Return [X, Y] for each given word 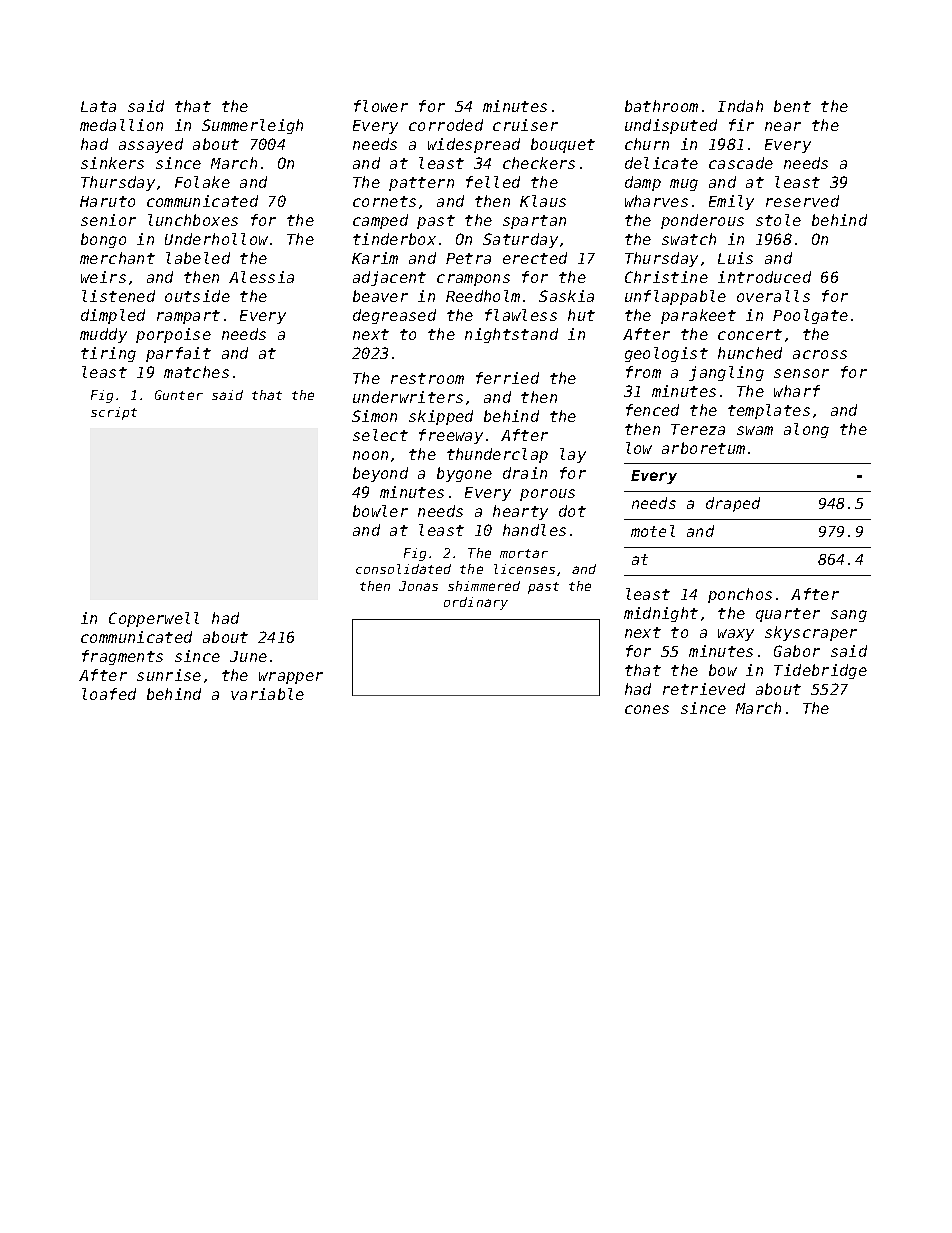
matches [196, 372]
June [248, 656]
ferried [507, 378]
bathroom [661, 106]
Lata [98, 106]
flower [381, 106]
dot [572, 511]
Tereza [698, 429]
